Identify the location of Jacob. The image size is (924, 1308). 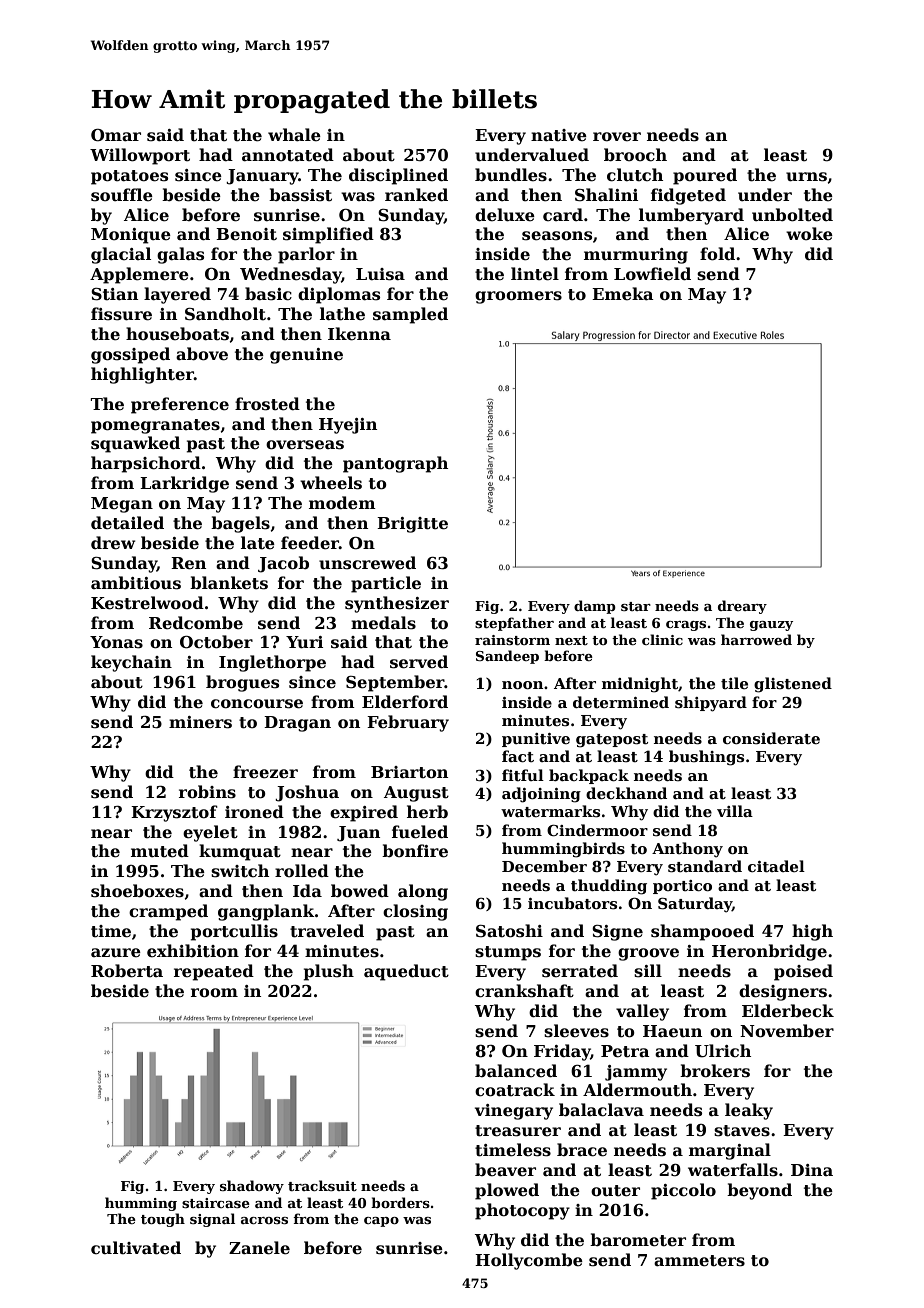
(283, 564).
